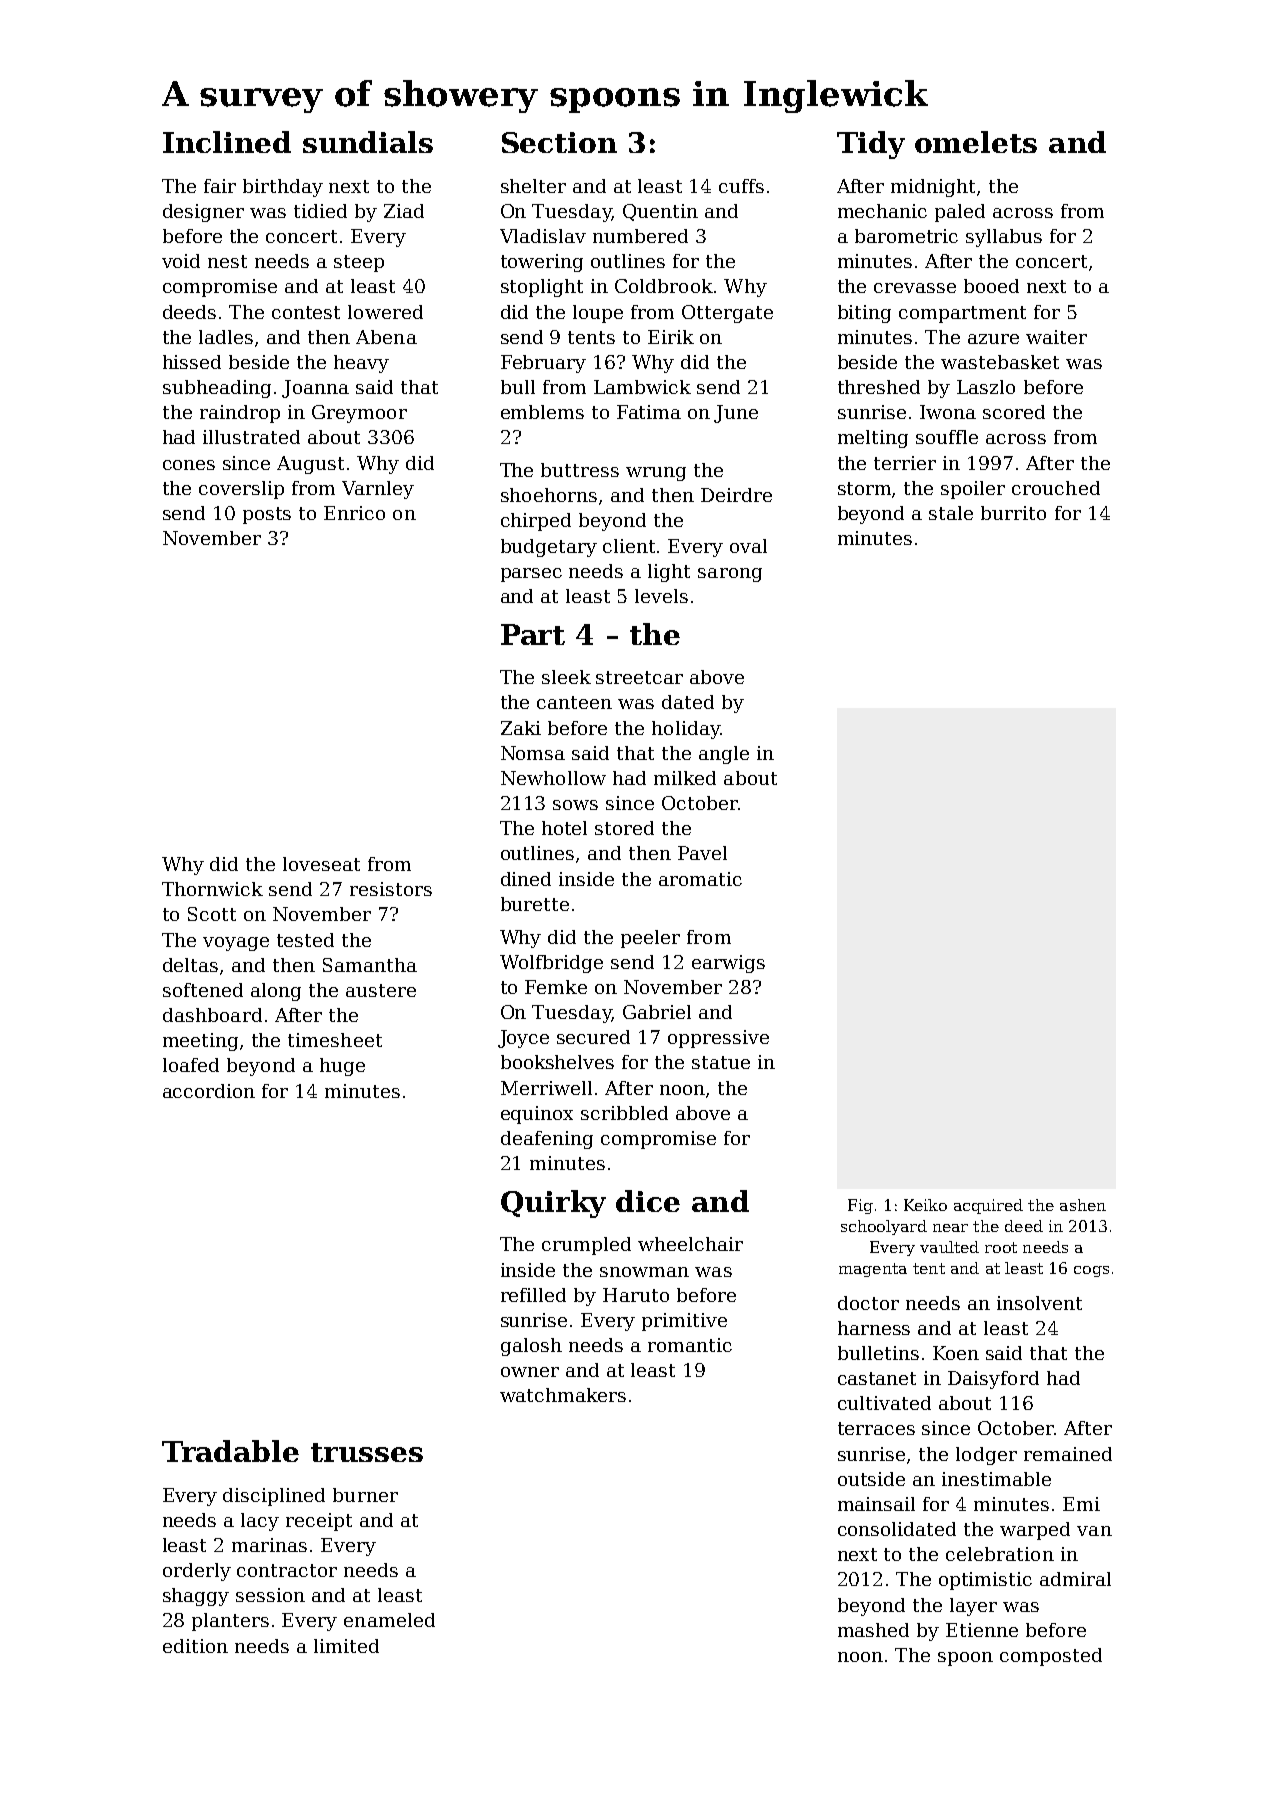  Describe the element at coordinates (690, 1244) in the page. I see `wheelchair` at that location.
